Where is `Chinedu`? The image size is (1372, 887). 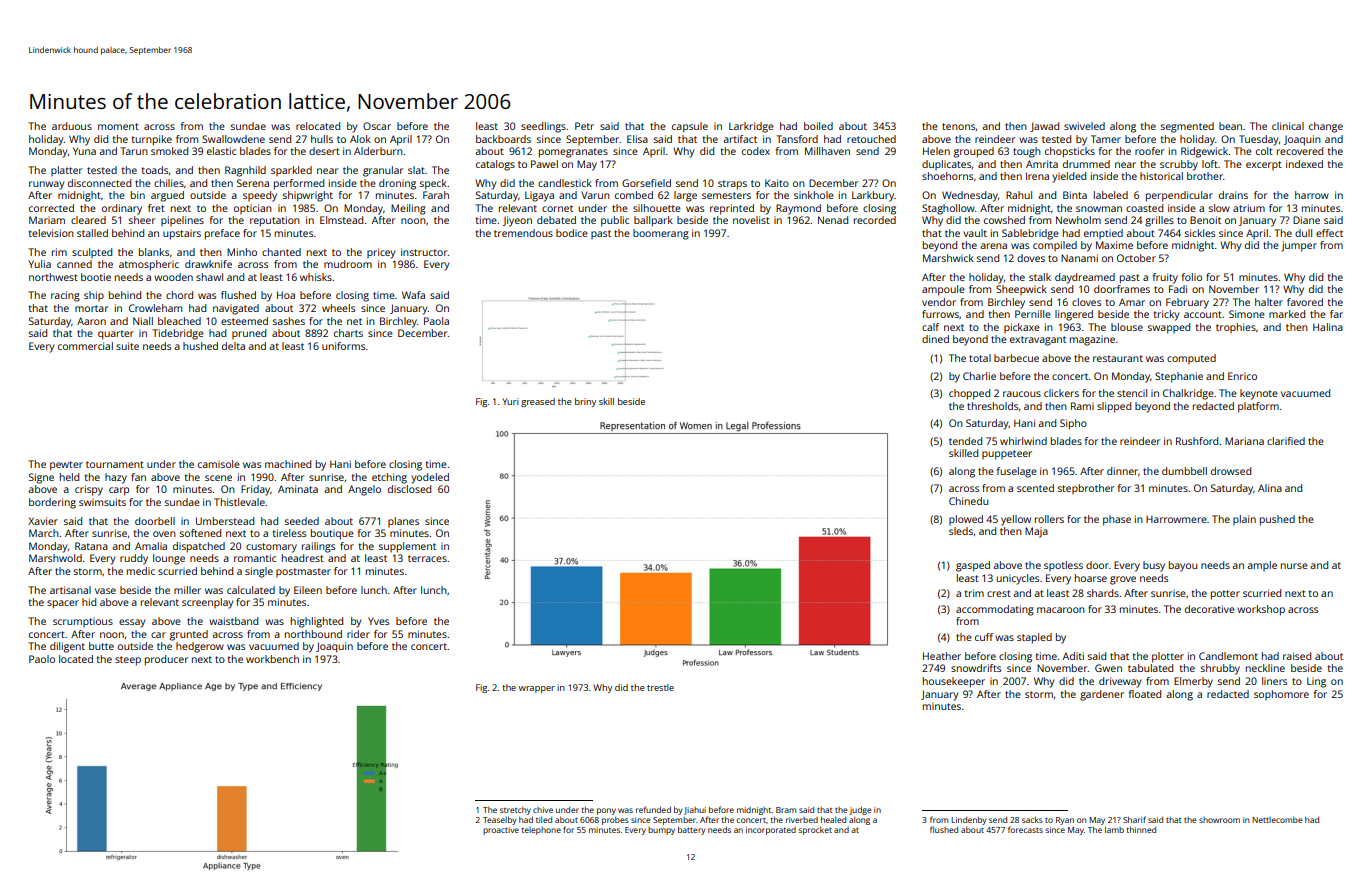
Chinedu is located at coordinates (968, 501).
